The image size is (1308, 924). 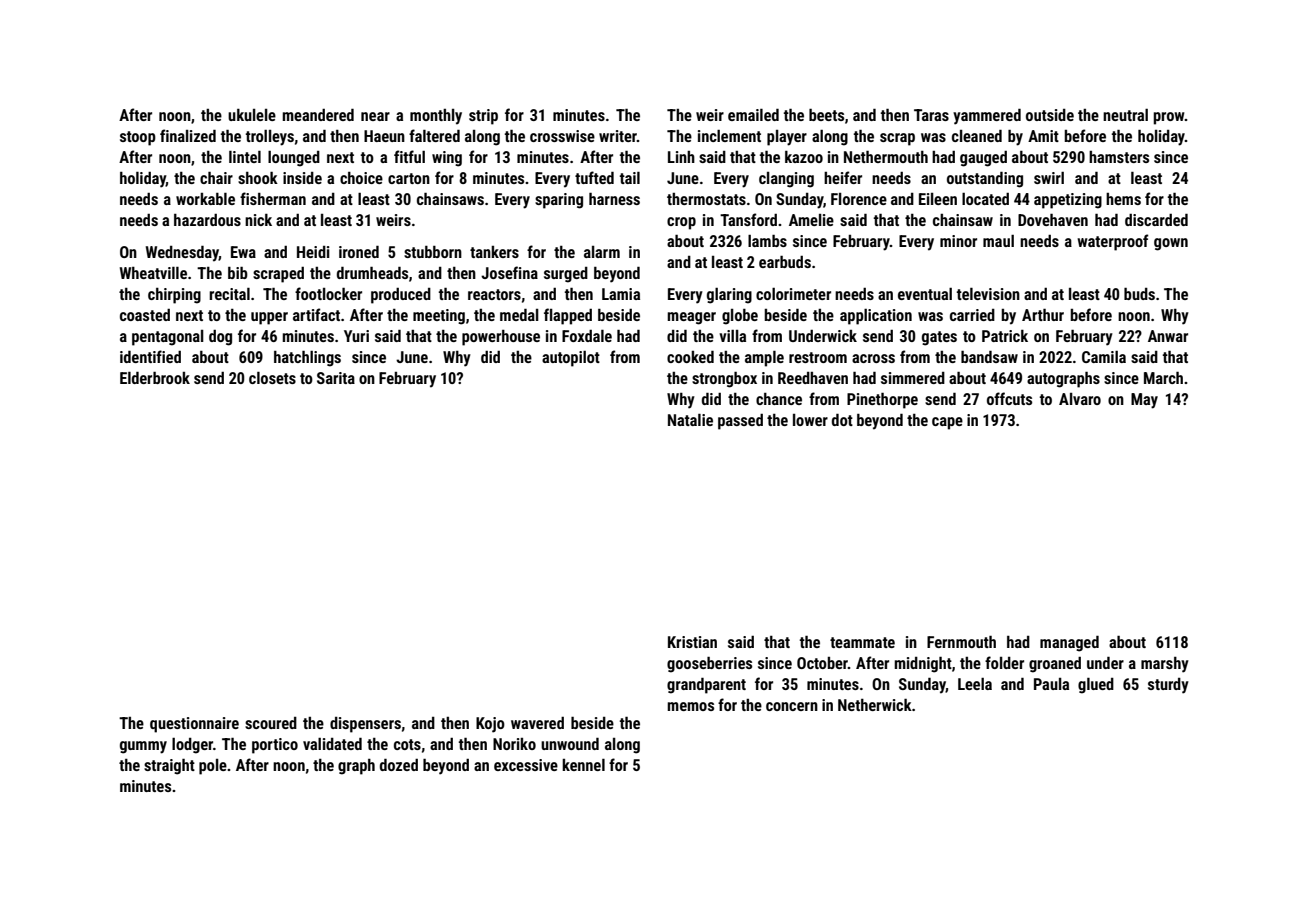 I want to click on Kristian, so click(x=692, y=642).
